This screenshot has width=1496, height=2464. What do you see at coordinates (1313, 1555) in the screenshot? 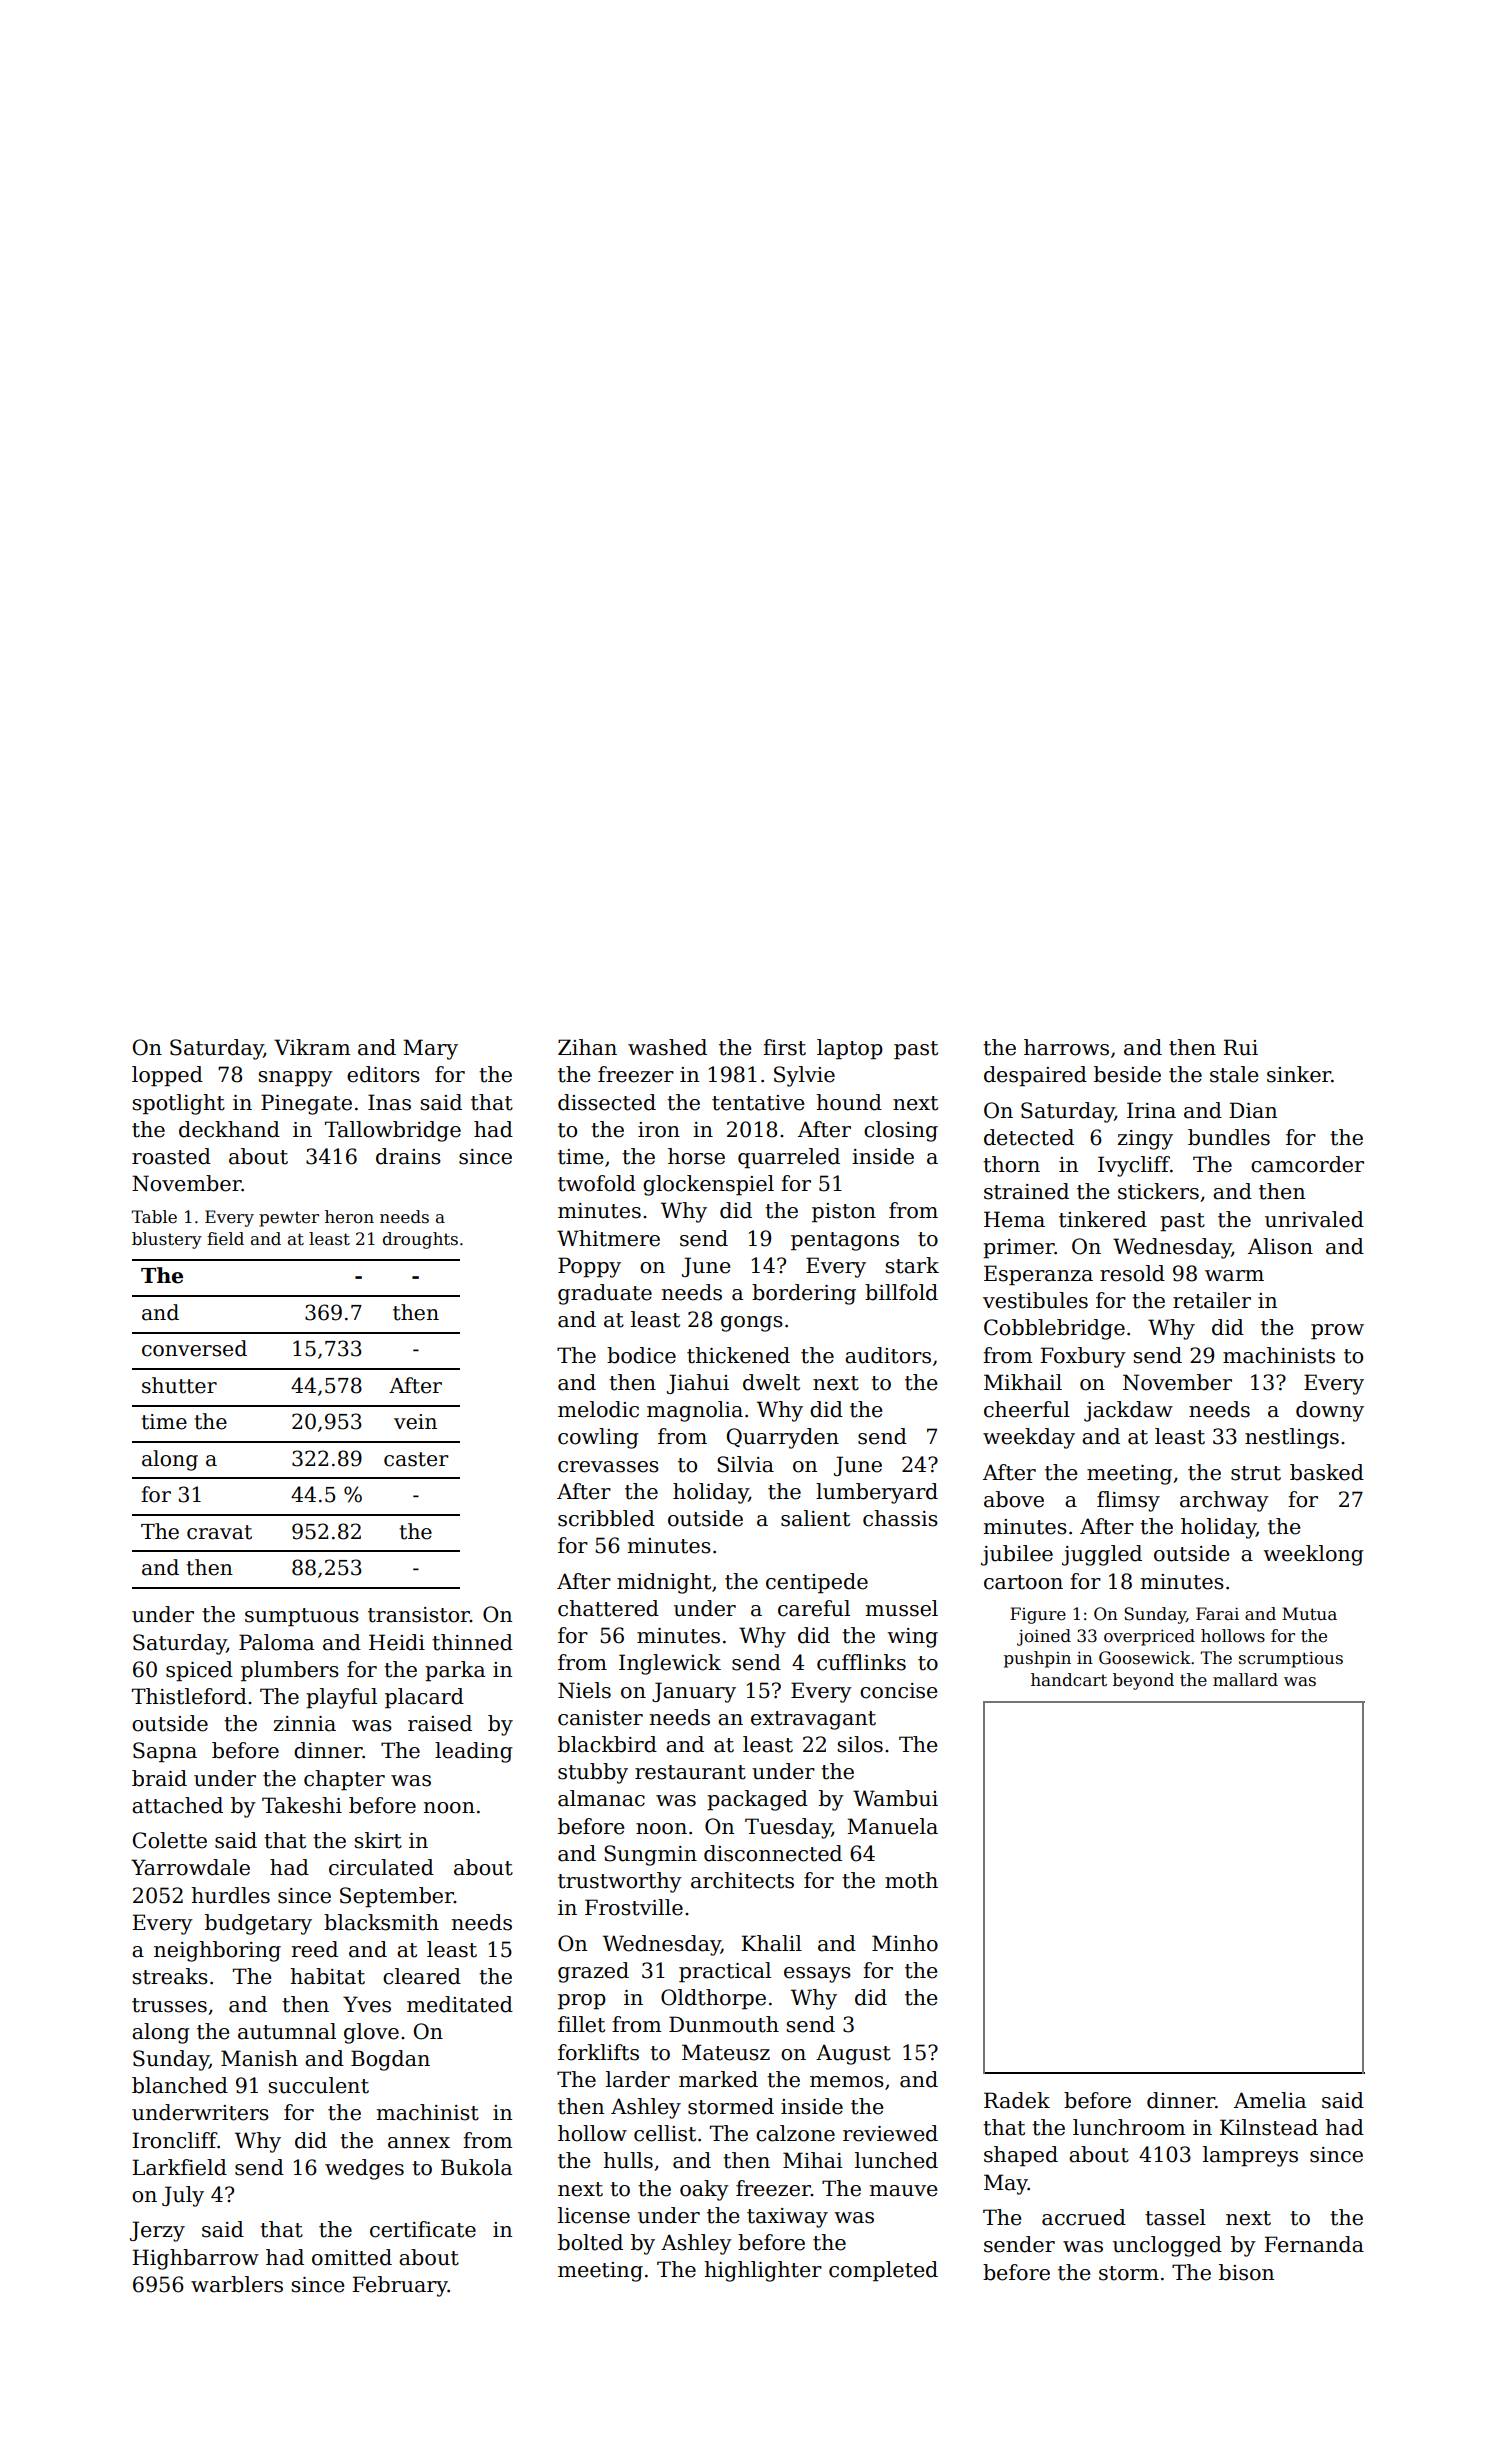
I see `weeklong` at bounding box center [1313, 1555].
